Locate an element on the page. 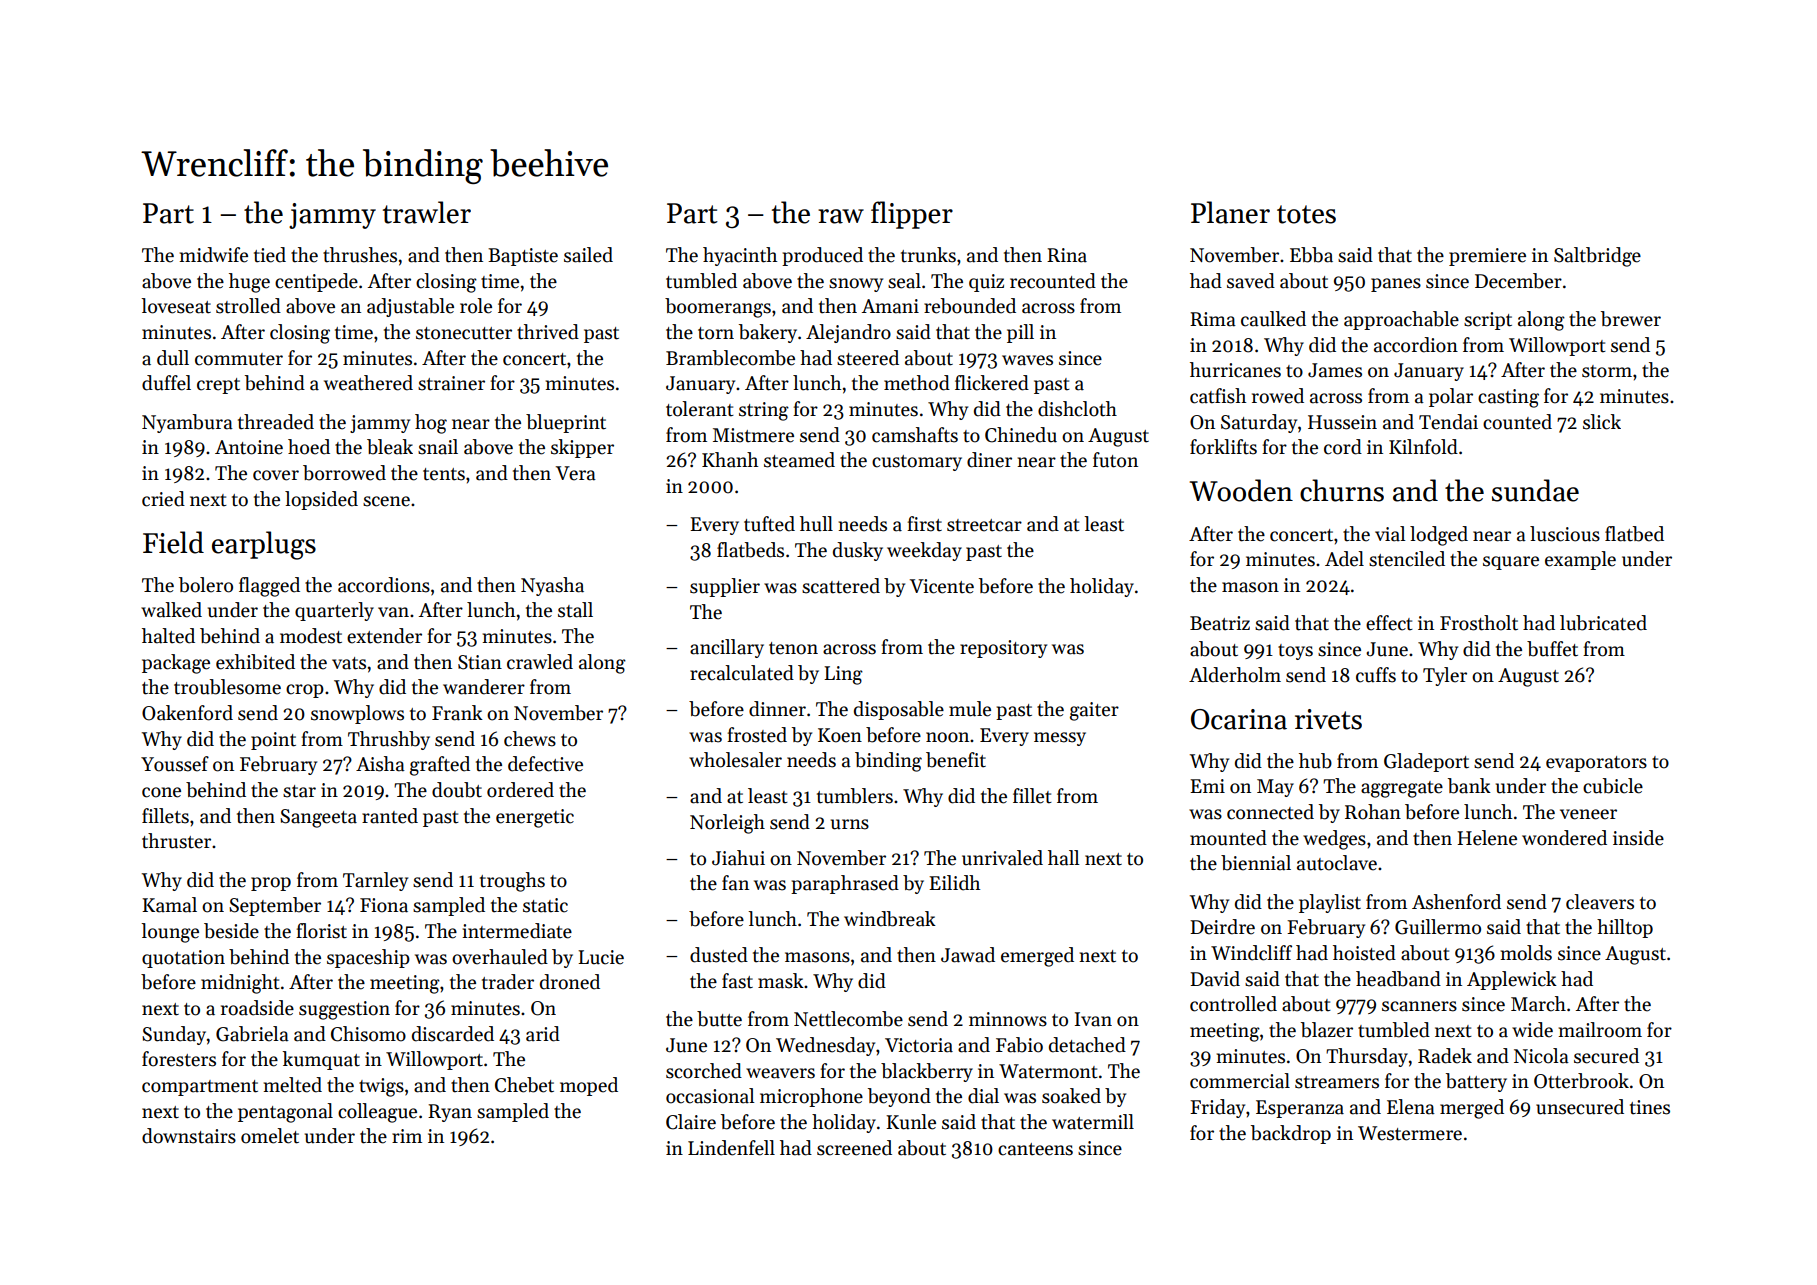 The width and height of the image is (1817, 1285). omelet is located at coordinates (270, 1136).
